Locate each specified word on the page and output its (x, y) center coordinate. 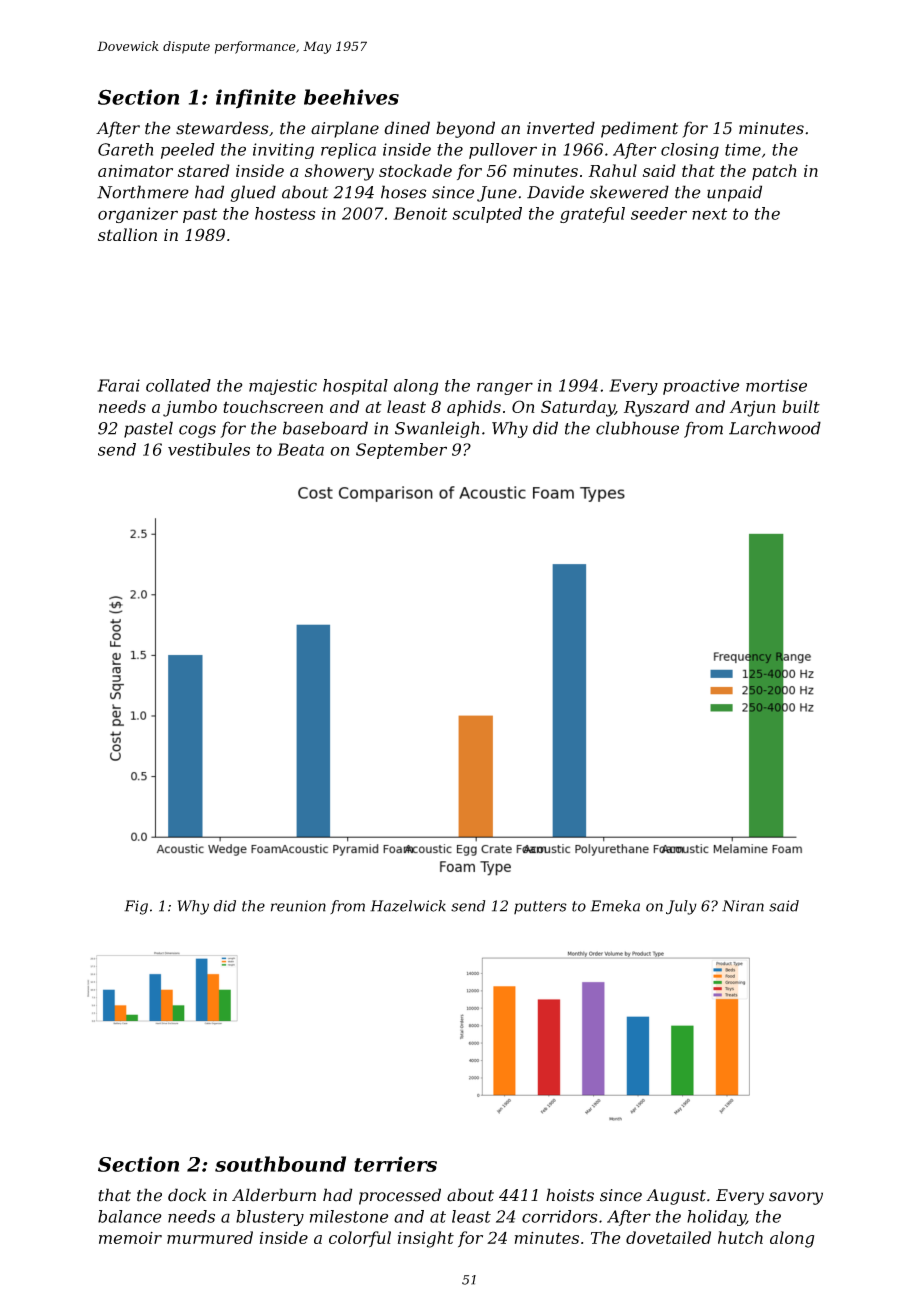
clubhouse (637, 428)
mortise (776, 385)
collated (178, 385)
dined (407, 128)
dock (187, 1195)
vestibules (209, 449)
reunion (298, 906)
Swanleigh (437, 429)
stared (204, 170)
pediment (639, 129)
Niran (743, 906)
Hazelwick (408, 906)
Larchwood (775, 428)
